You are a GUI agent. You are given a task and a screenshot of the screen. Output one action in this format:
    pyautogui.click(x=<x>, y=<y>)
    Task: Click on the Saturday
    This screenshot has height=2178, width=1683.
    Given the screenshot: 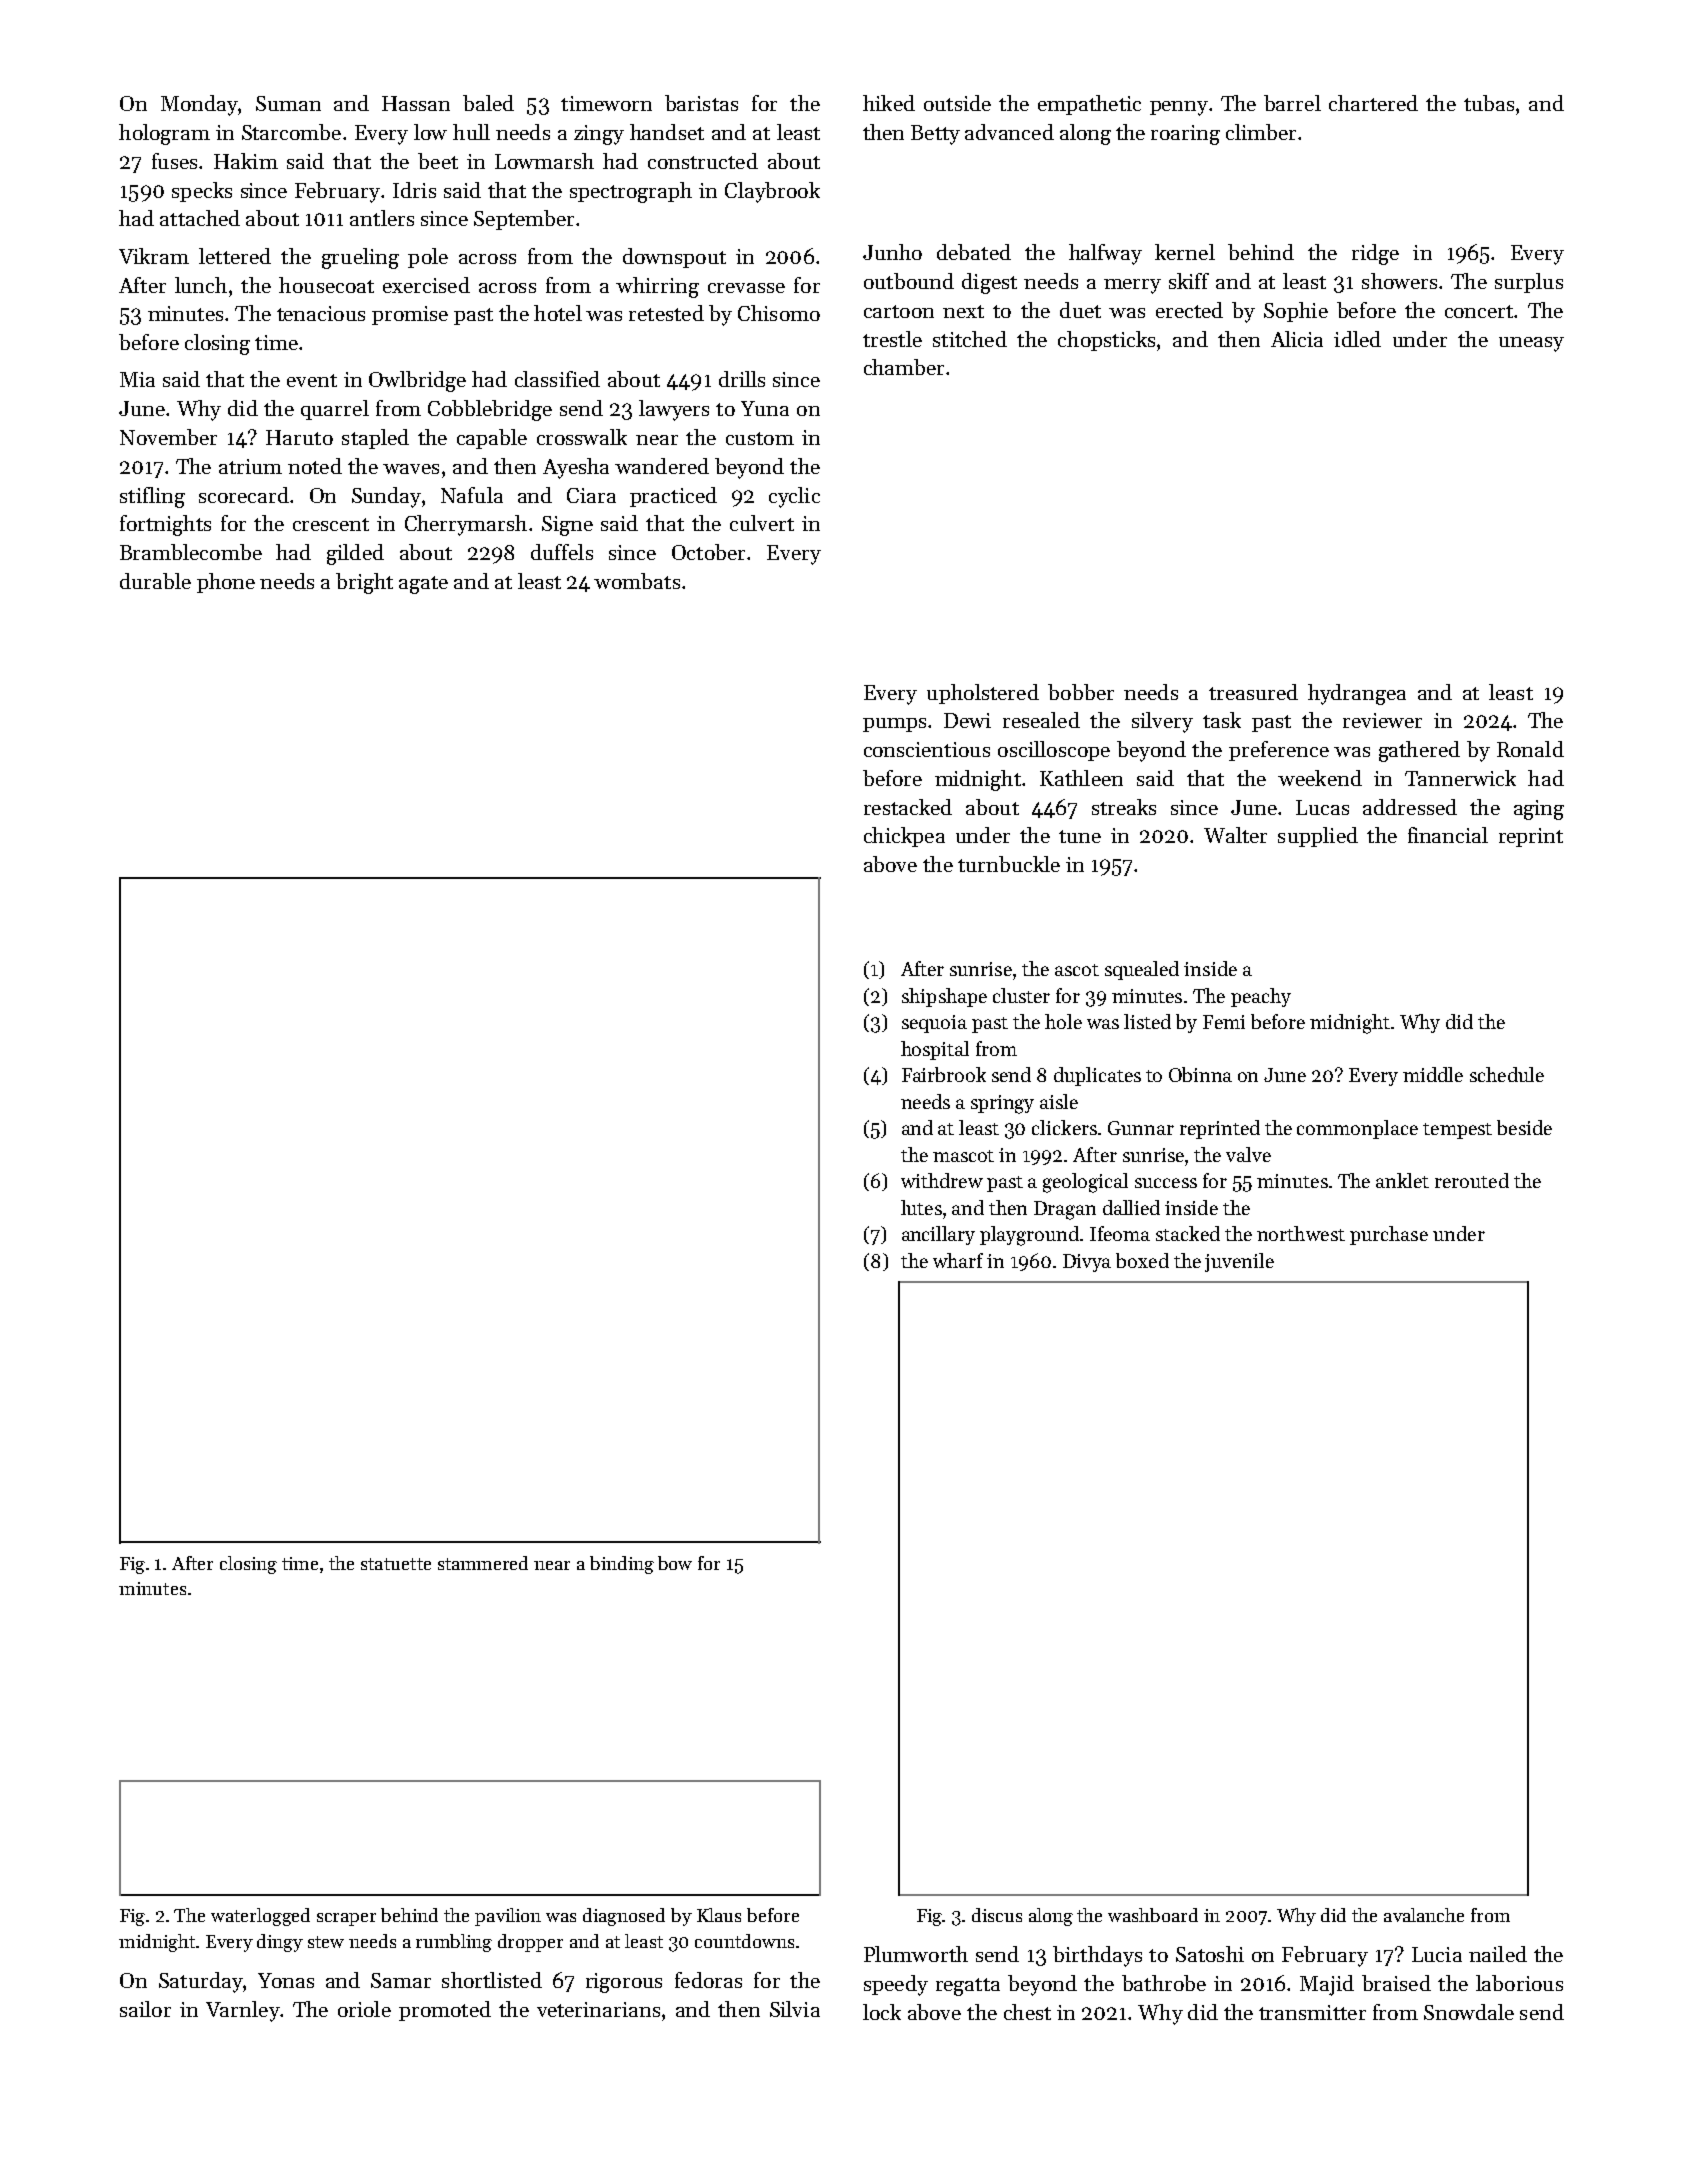 What is the action you would take?
    pyautogui.click(x=201, y=1982)
